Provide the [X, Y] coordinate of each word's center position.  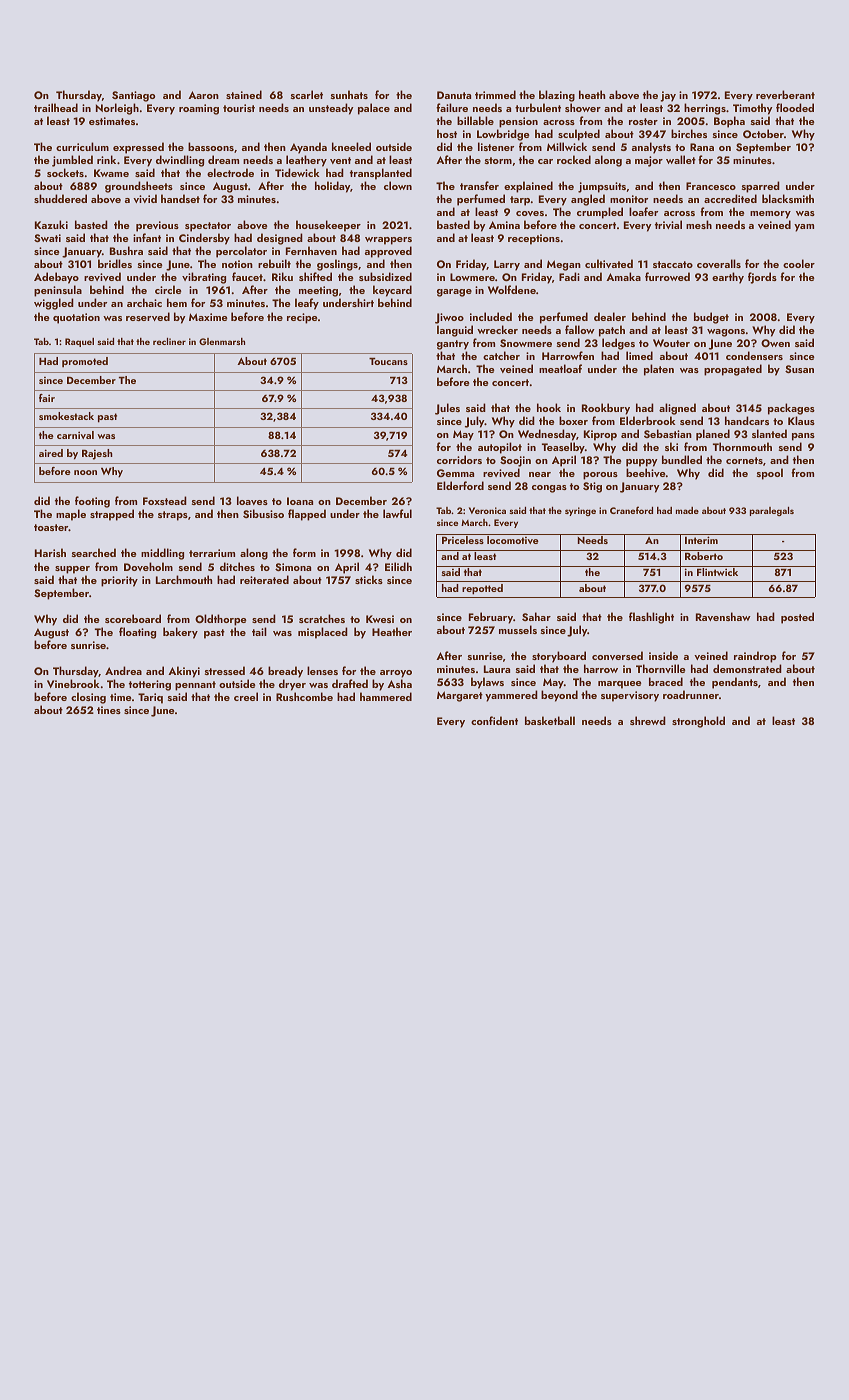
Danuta [454, 95]
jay [668, 96]
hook [549, 407]
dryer [292, 685]
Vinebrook [73, 683]
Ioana [300, 501]
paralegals [772, 511]
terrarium [212, 553]
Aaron [203, 95]
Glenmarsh [222, 341]
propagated [733, 370]
